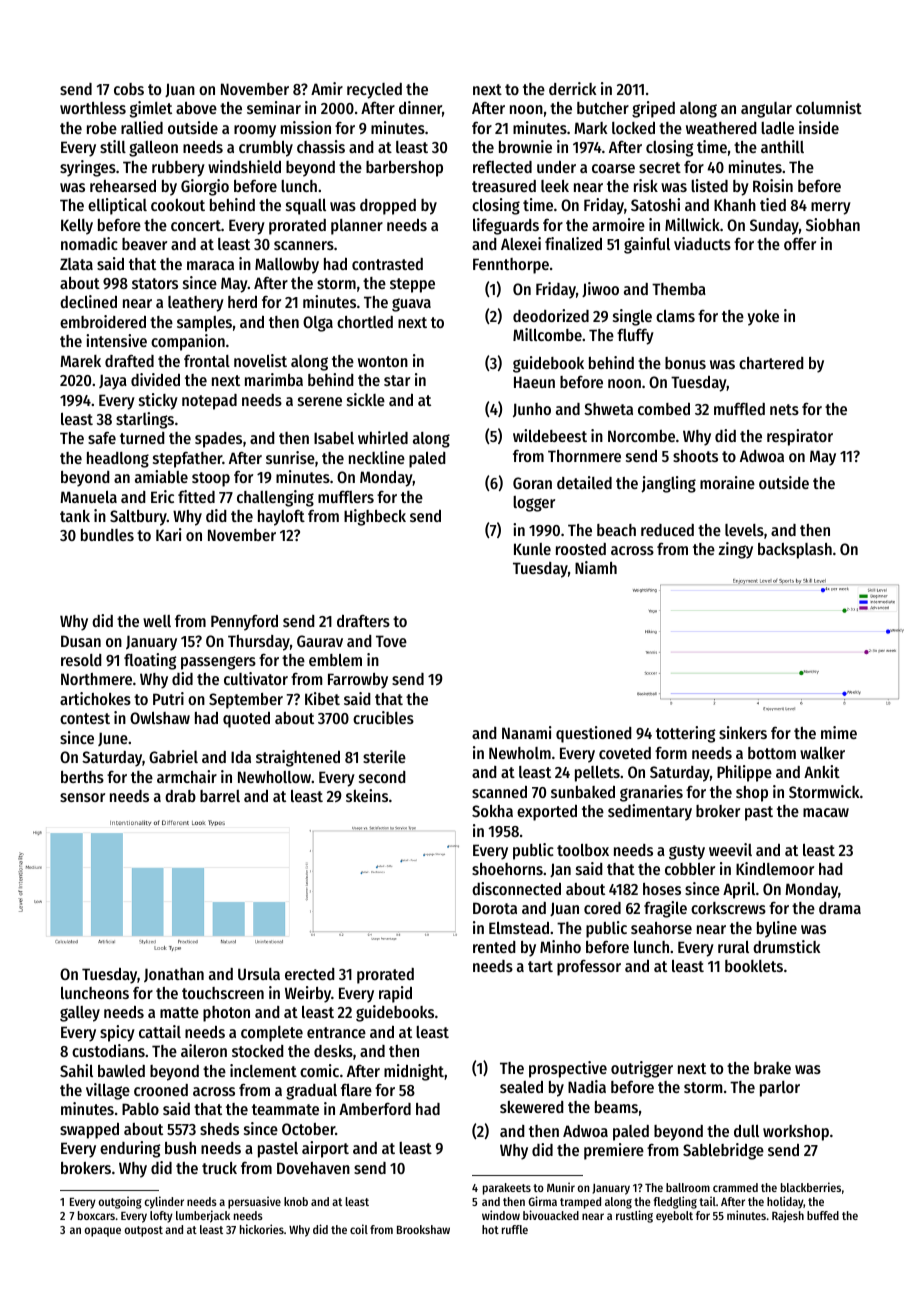  Describe the element at coordinates (321, 146) in the screenshot. I see `chassis` at that location.
